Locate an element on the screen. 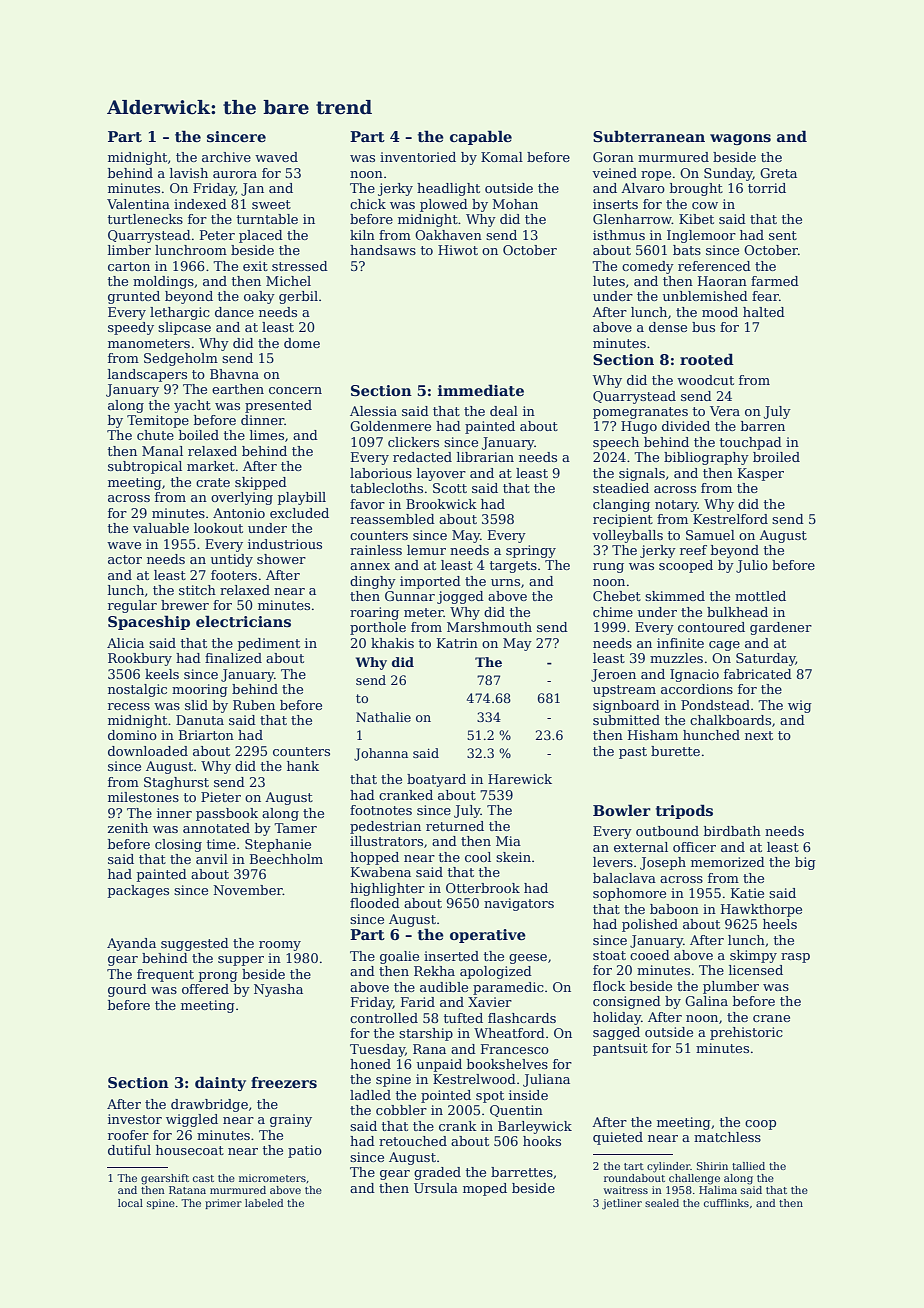 The width and height of the screenshot is (924, 1308). packages is located at coordinates (138, 891).
